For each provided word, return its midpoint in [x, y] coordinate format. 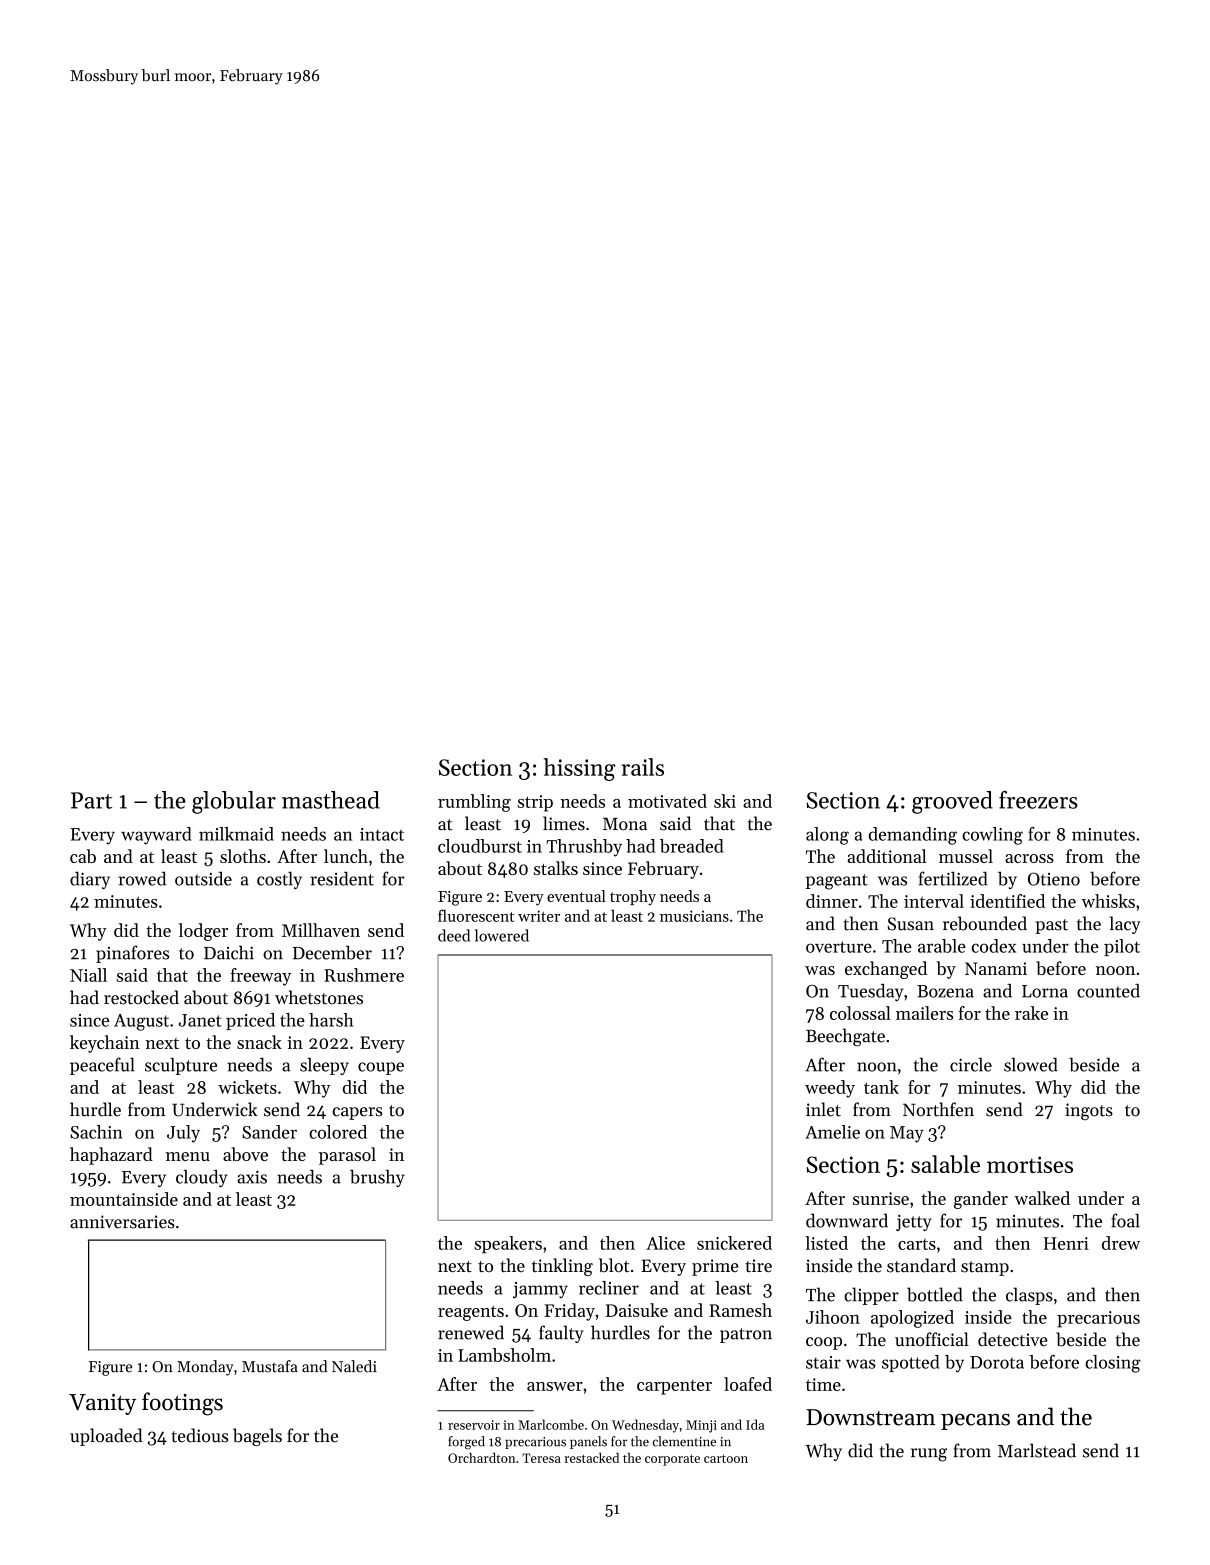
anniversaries [122, 1222]
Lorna [1045, 991]
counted [1108, 991]
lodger [203, 932]
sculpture [181, 1066]
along [827, 836]
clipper [871, 1296]
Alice [665, 1243]
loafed [748, 1384]
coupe [381, 1068]
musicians [694, 916]
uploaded [106, 1437]
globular [234, 802]
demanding [913, 836]
